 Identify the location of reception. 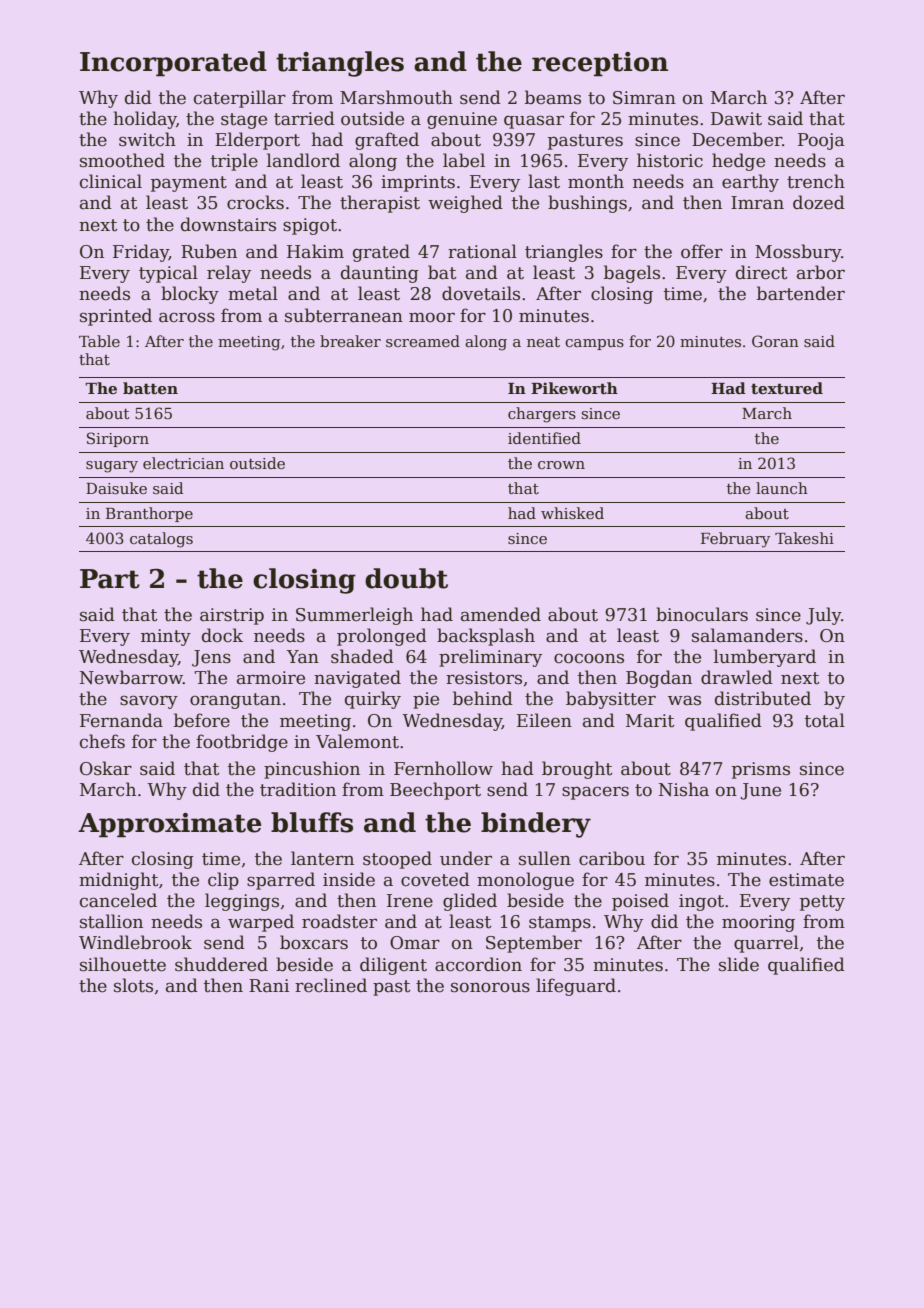
(600, 64).
